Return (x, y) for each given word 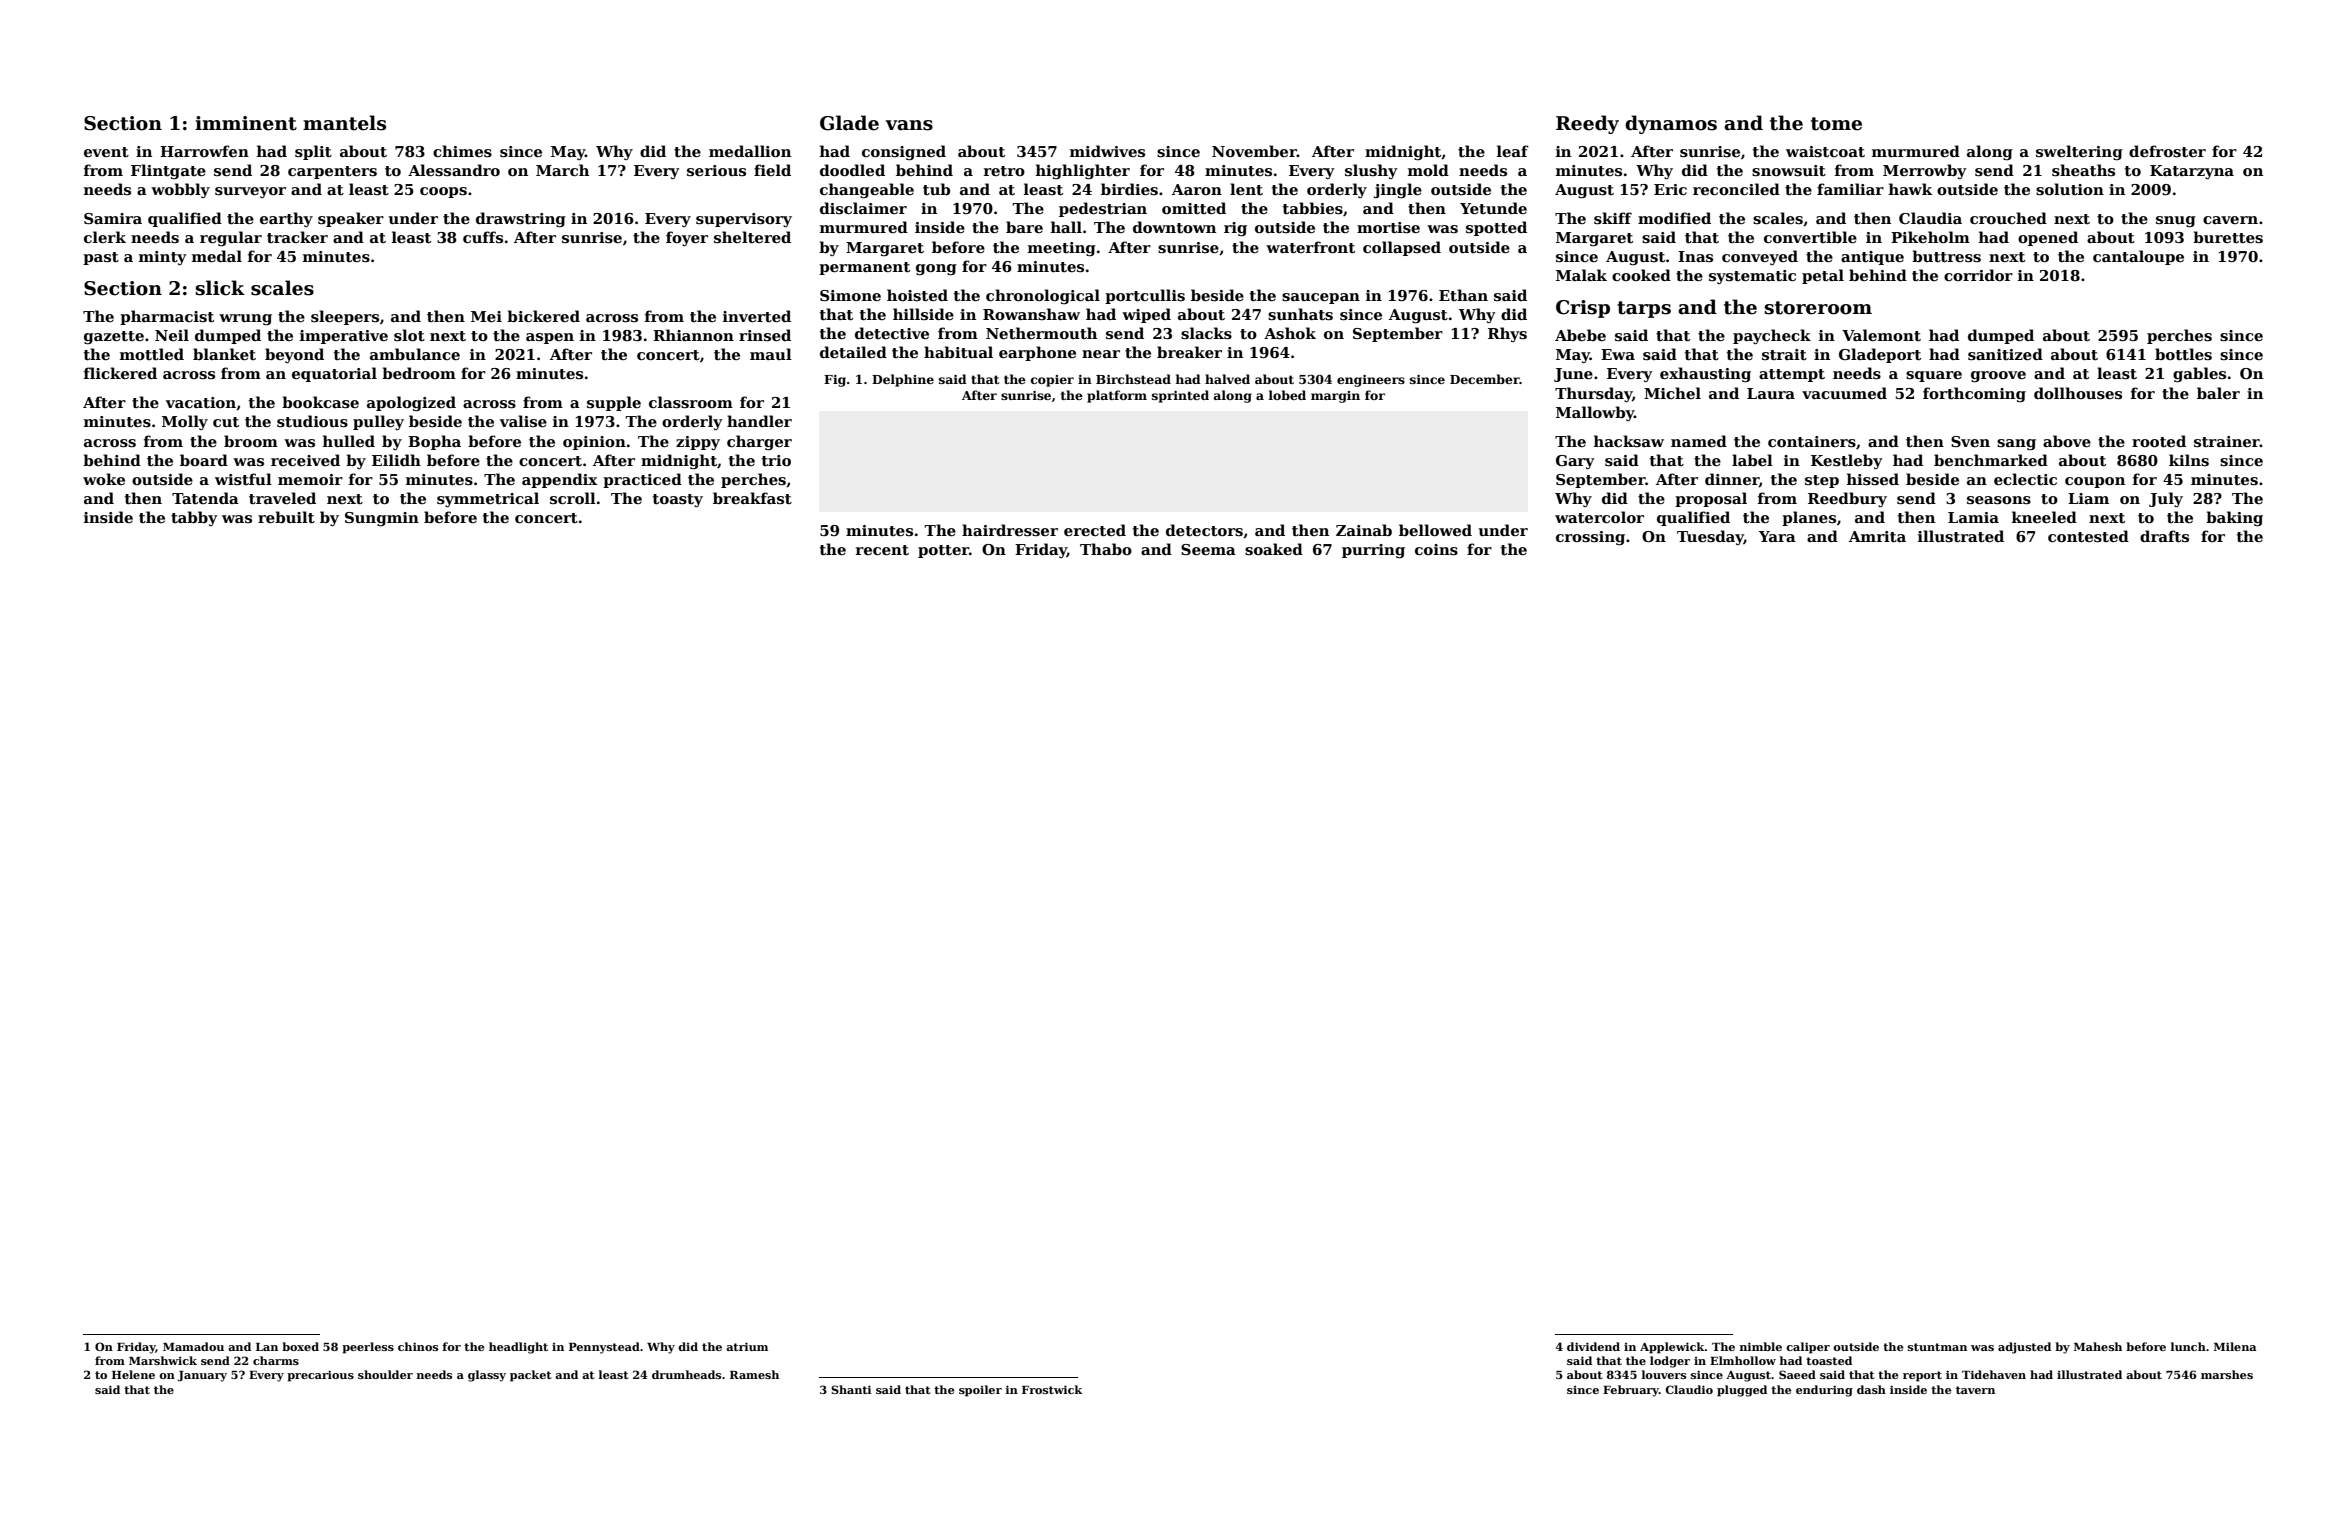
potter (943, 551)
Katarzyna (2192, 172)
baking (2234, 519)
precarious (320, 1376)
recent (882, 550)
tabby (194, 518)
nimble (1760, 1346)
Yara (1777, 536)
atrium (747, 1346)
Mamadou (193, 1346)
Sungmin (382, 519)
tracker (297, 237)
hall (1066, 227)
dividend (1593, 1346)
